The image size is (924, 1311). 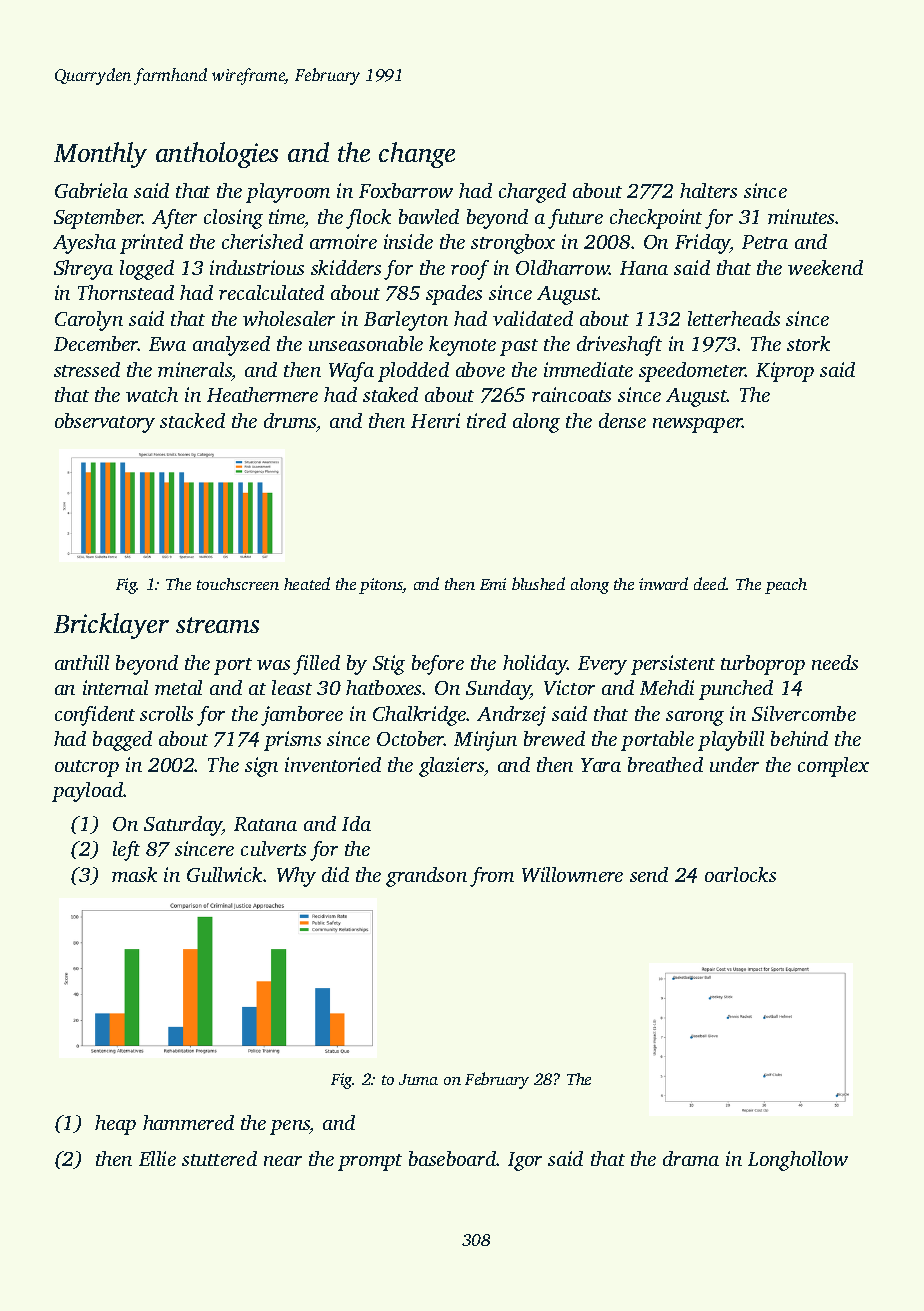 I want to click on Monthly, so click(x=100, y=155).
